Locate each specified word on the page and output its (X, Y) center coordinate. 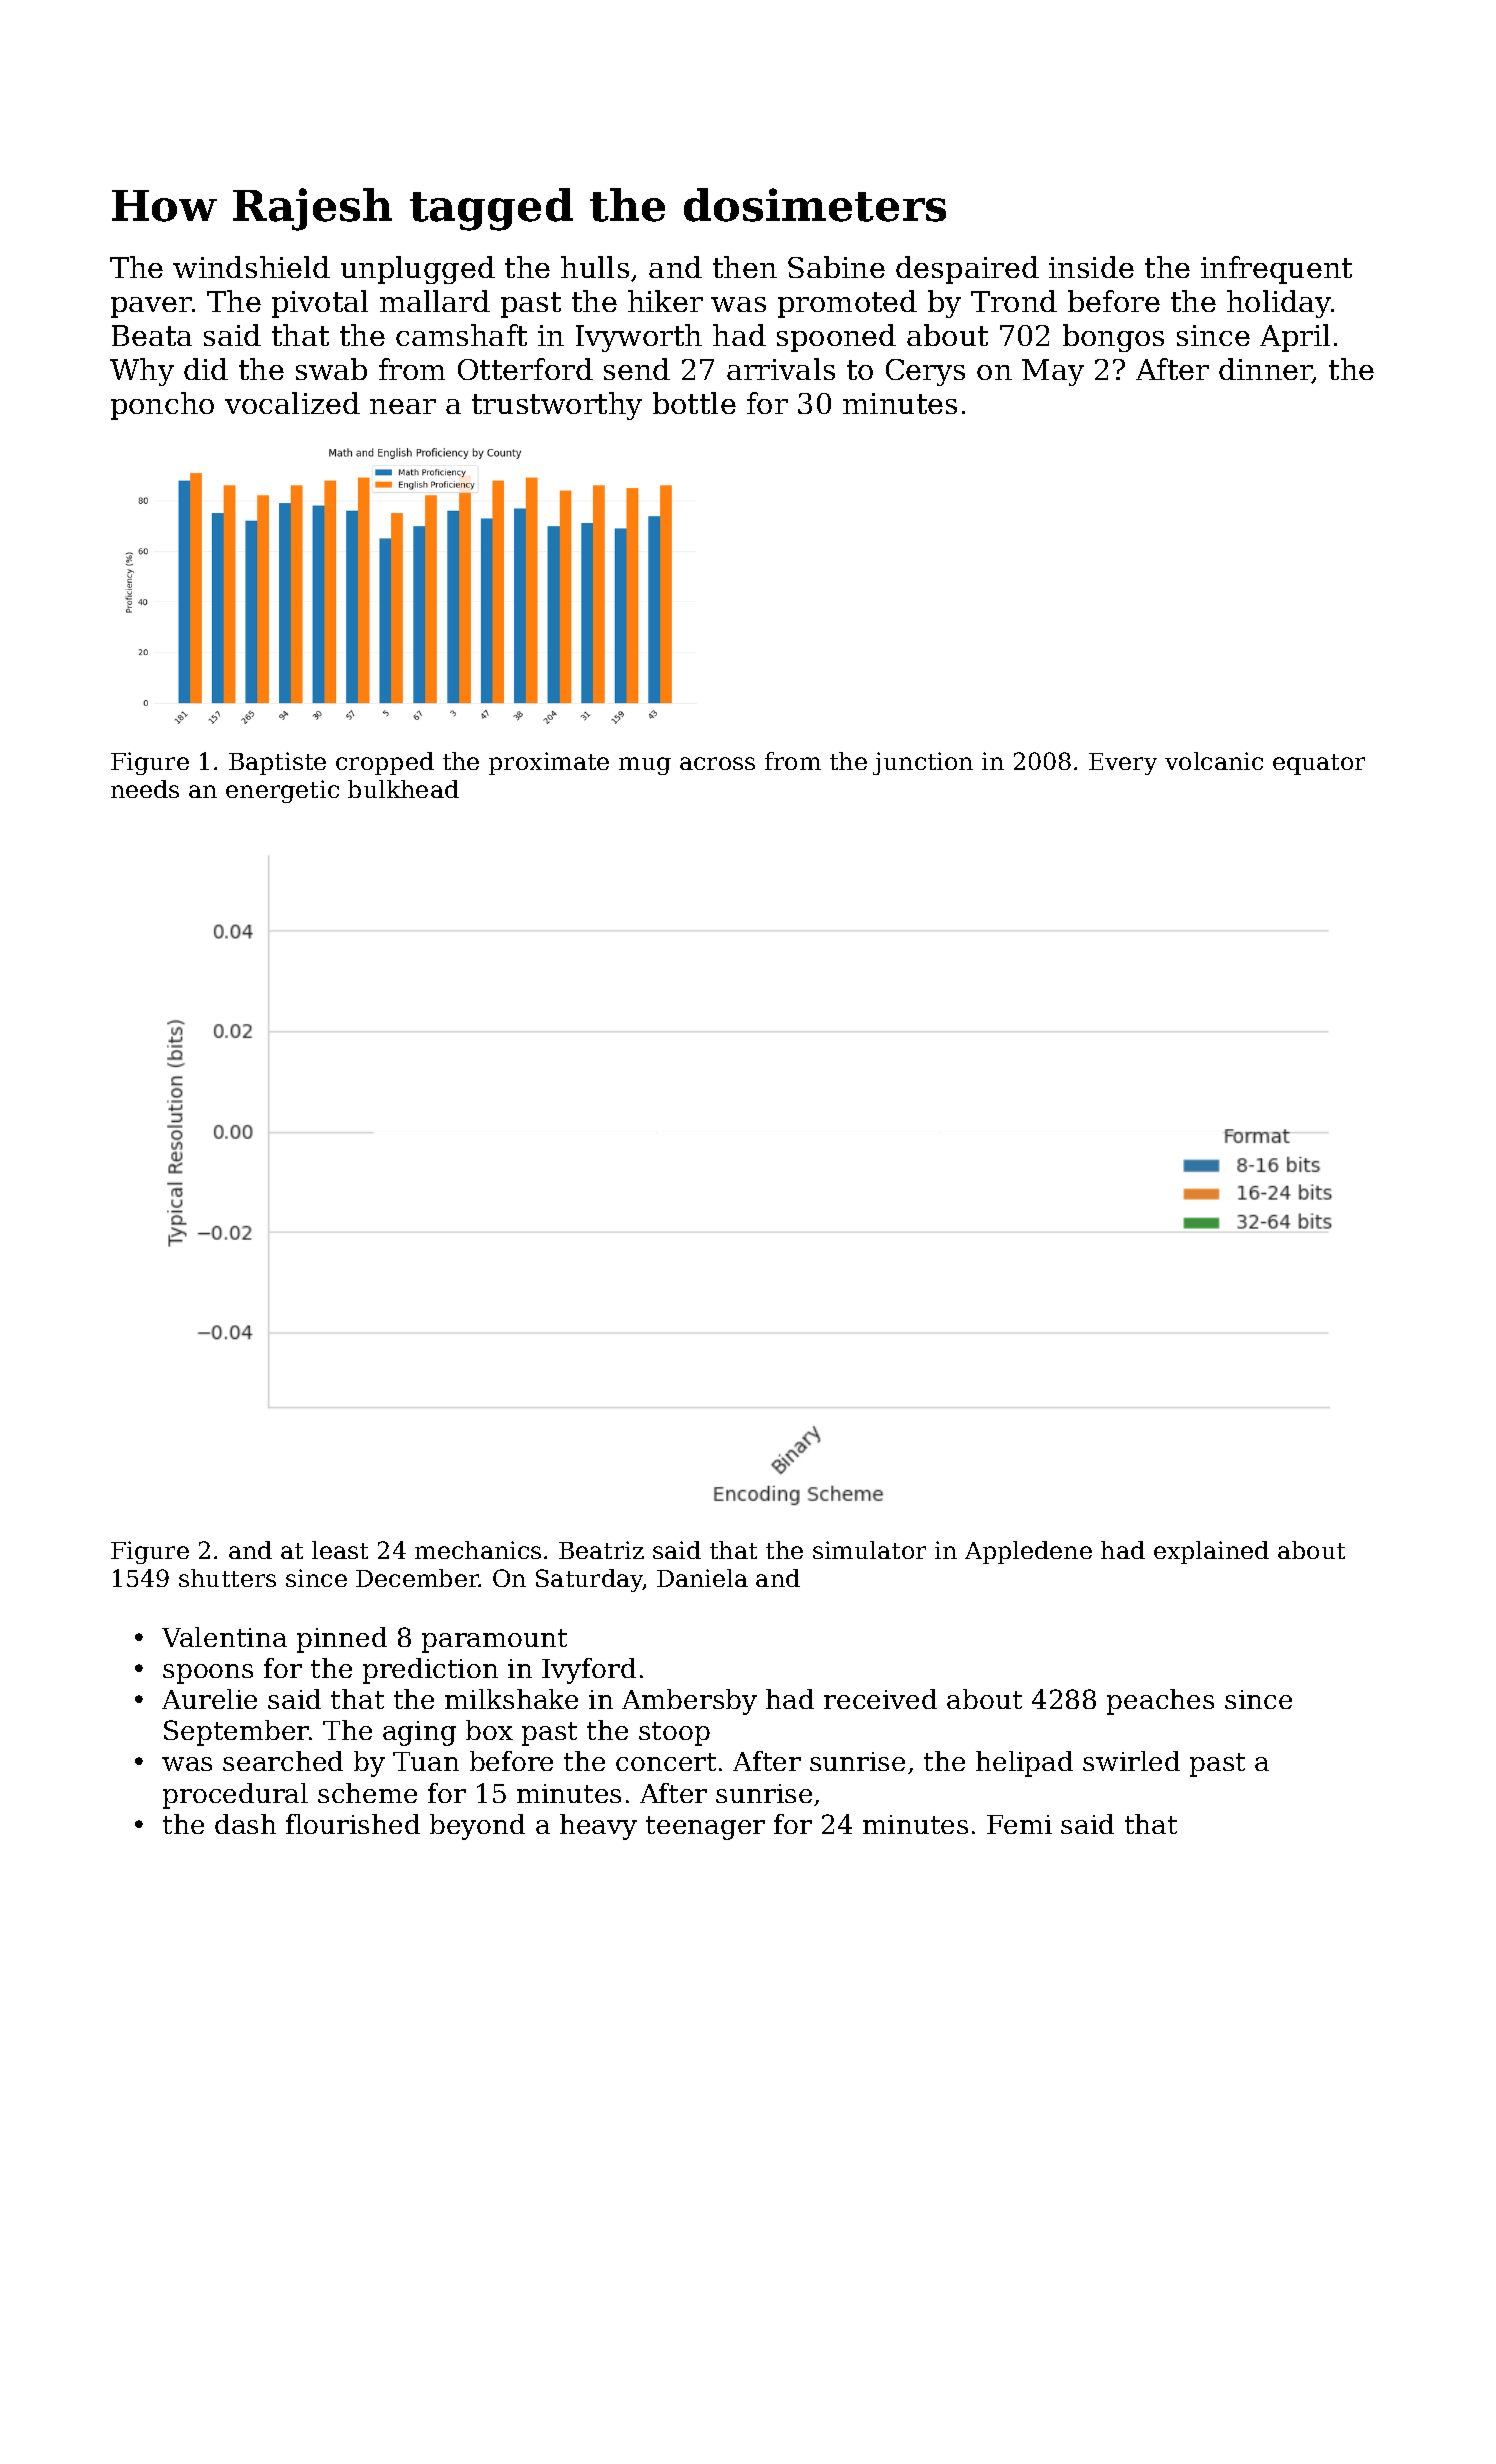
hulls (595, 267)
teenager (705, 1828)
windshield (251, 267)
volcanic (1214, 761)
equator (1319, 764)
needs (145, 789)
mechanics (478, 1550)
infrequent (1276, 270)
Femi (1019, 1824)
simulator (869, 1550)
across (717, 763)
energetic (282, 791)
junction (923, 763)
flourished (353, 1824)
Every (1123, 764)
